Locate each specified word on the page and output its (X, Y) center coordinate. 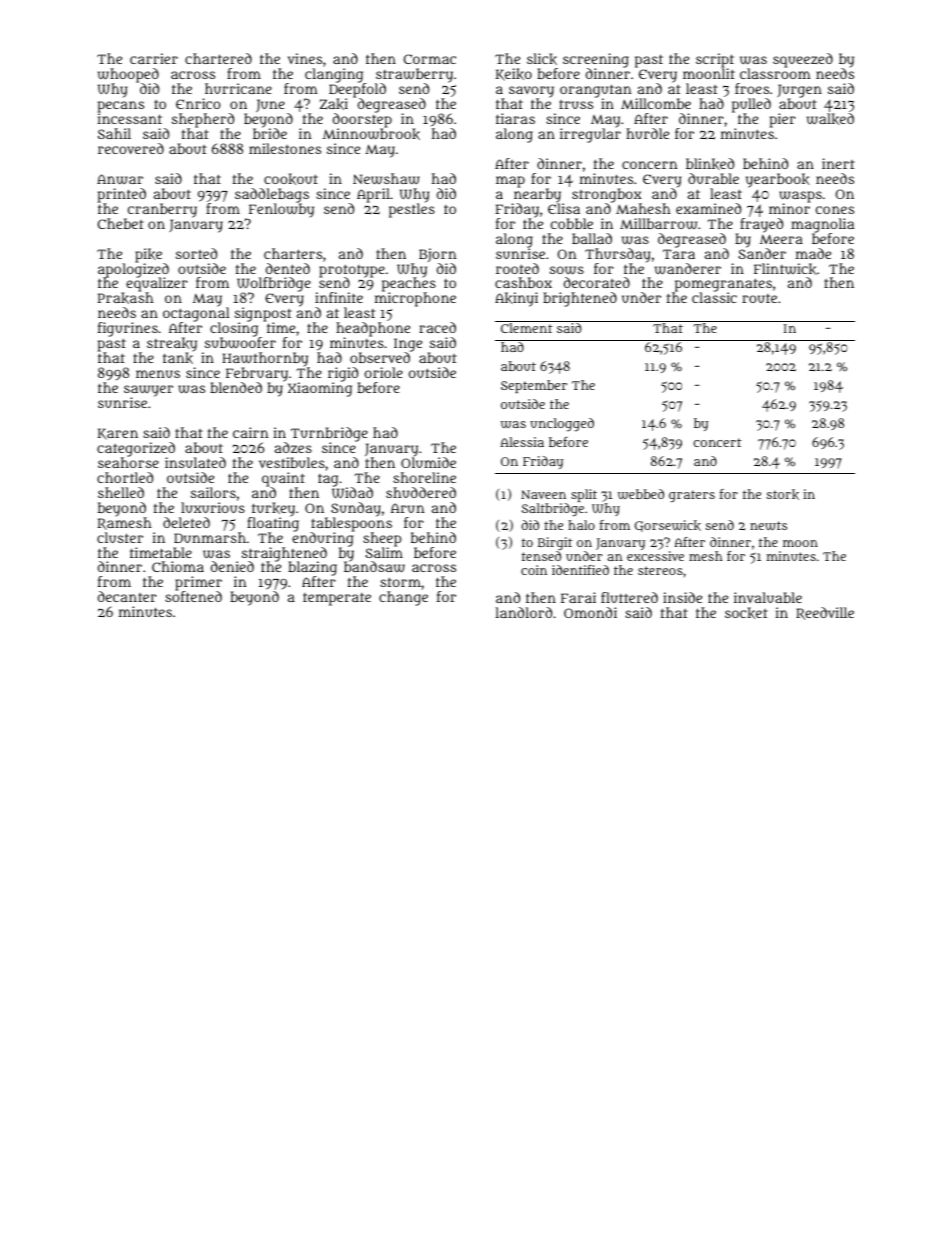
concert (717, 442)
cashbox (523, 282)
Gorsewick (668, 526)
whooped (128, 75)
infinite (339, 297)
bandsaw (374, 567)
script (715, 61)
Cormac (430, 59)
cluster (120, 537)
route (759, 298)
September (534, 386)
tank (178, 358)
